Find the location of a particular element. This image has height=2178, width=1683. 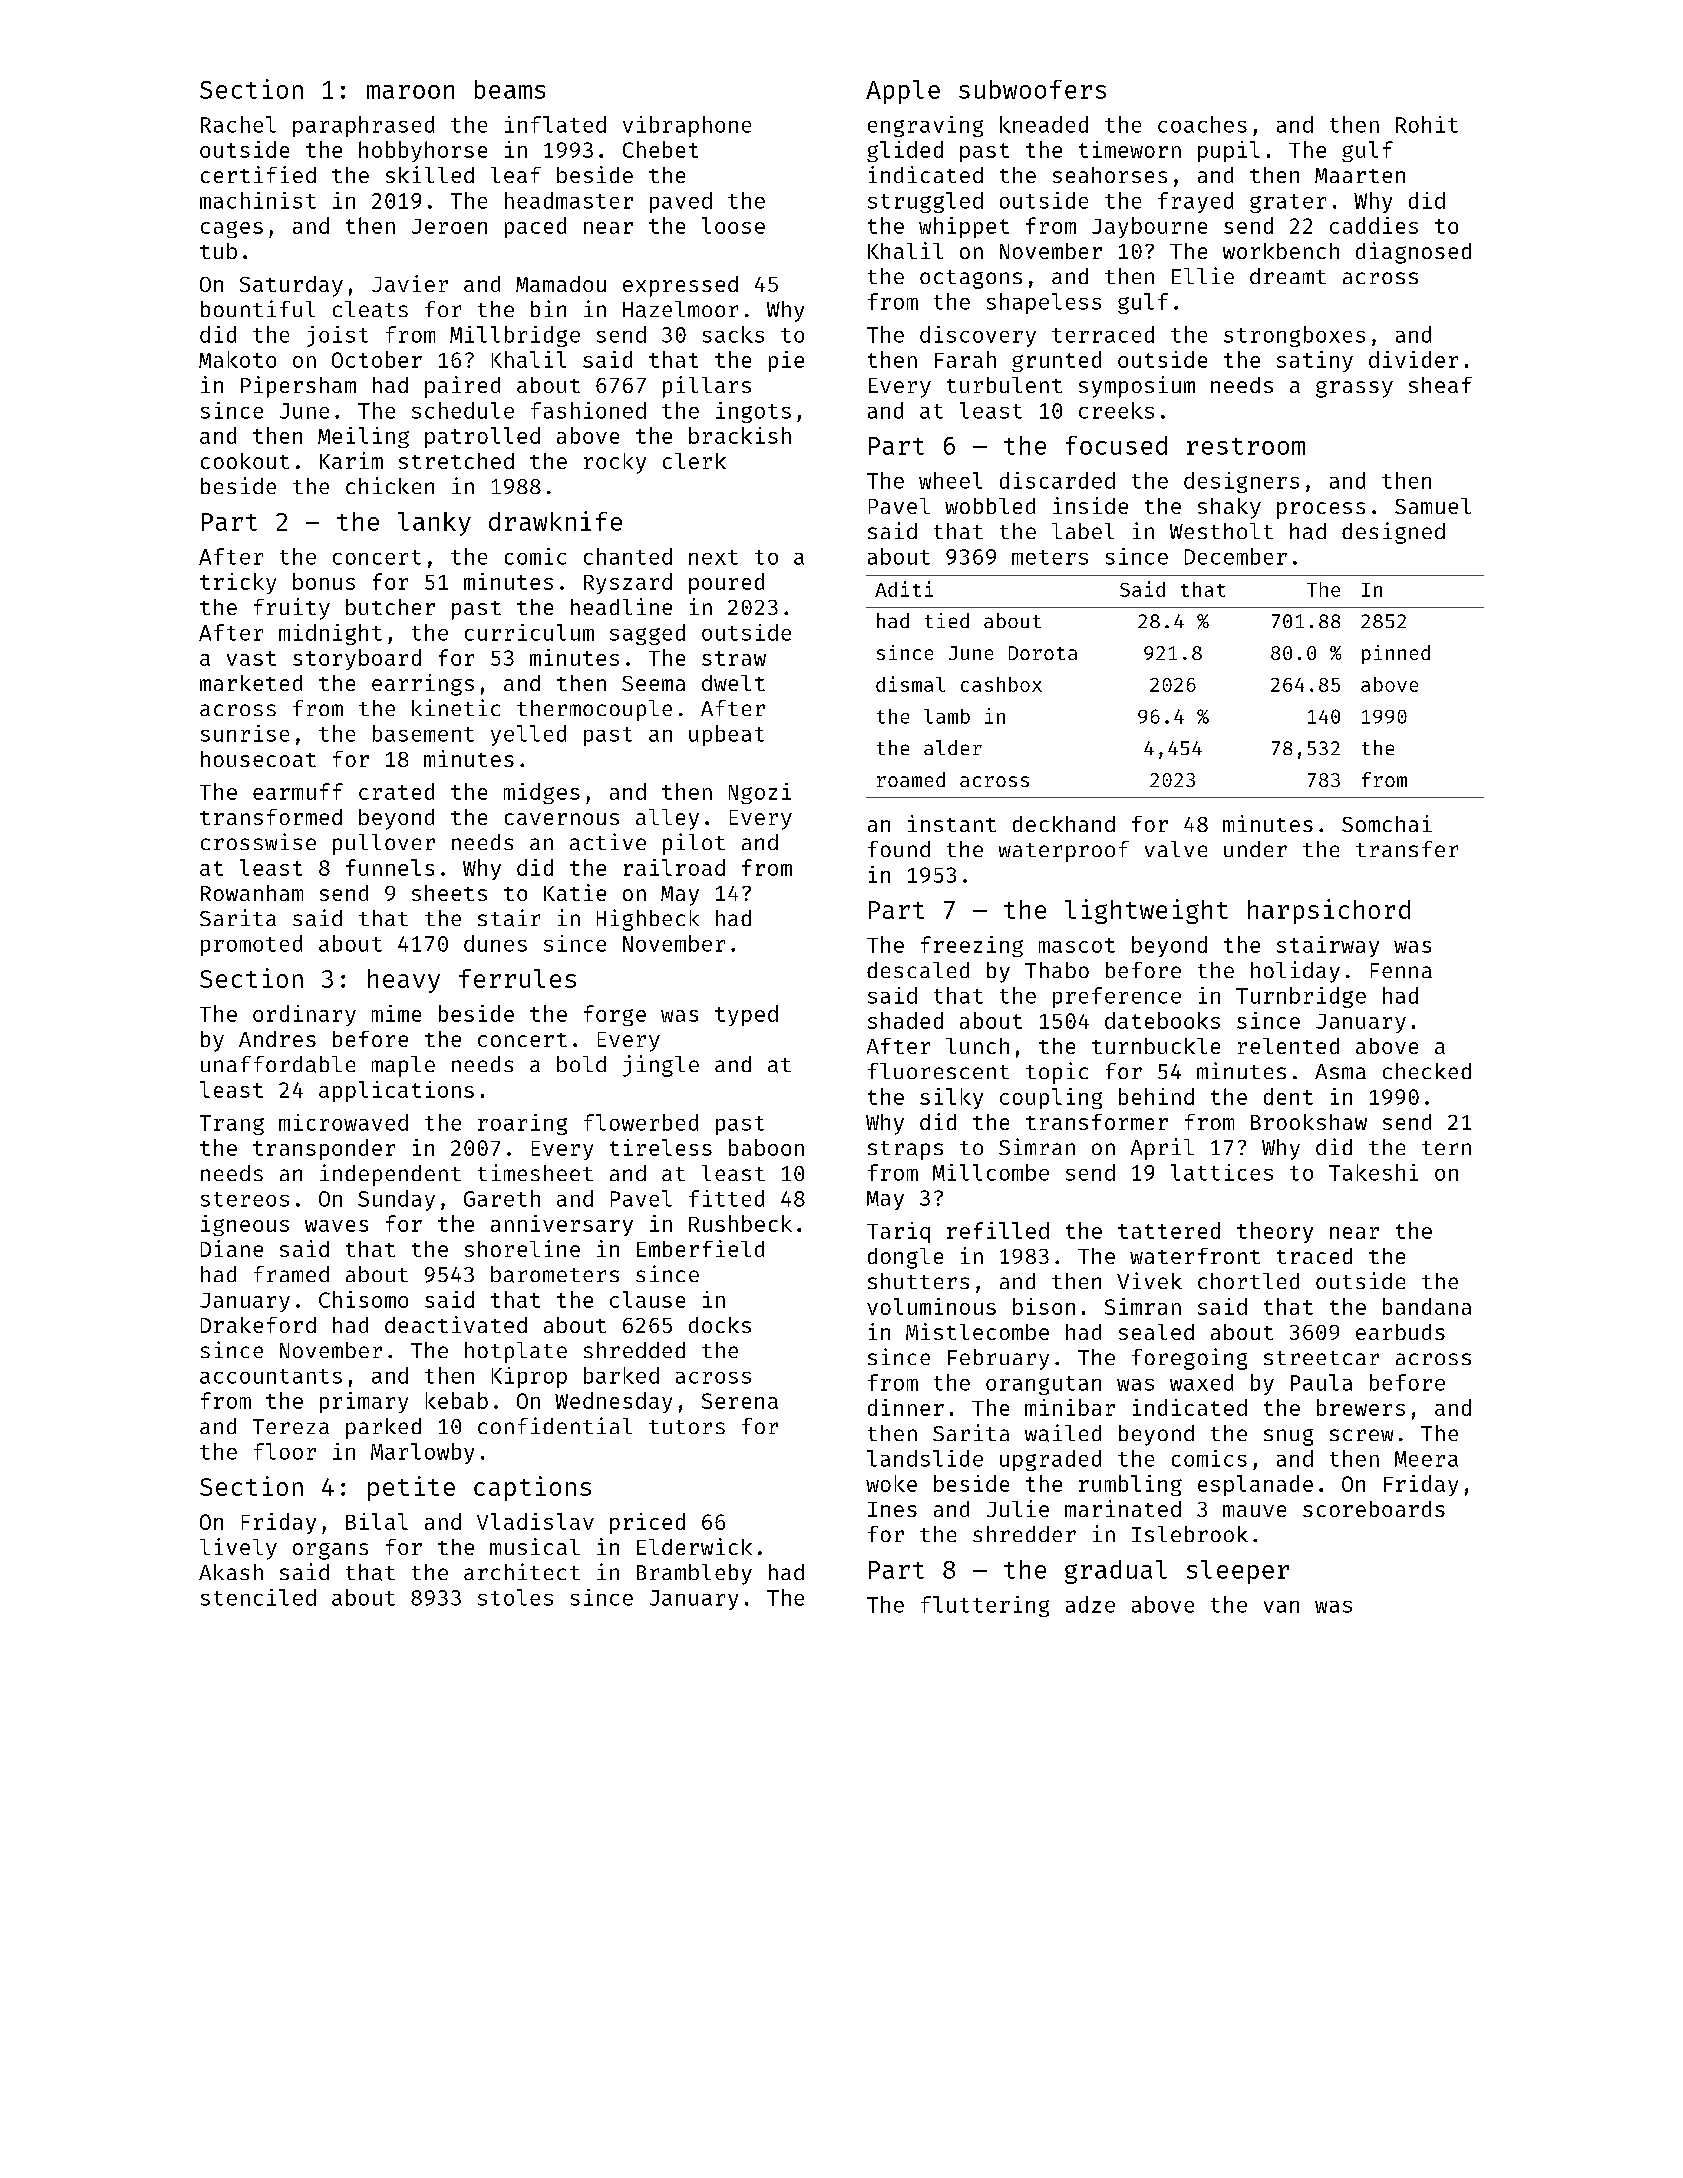

Ngozi is located at coordinates (760, 793).
